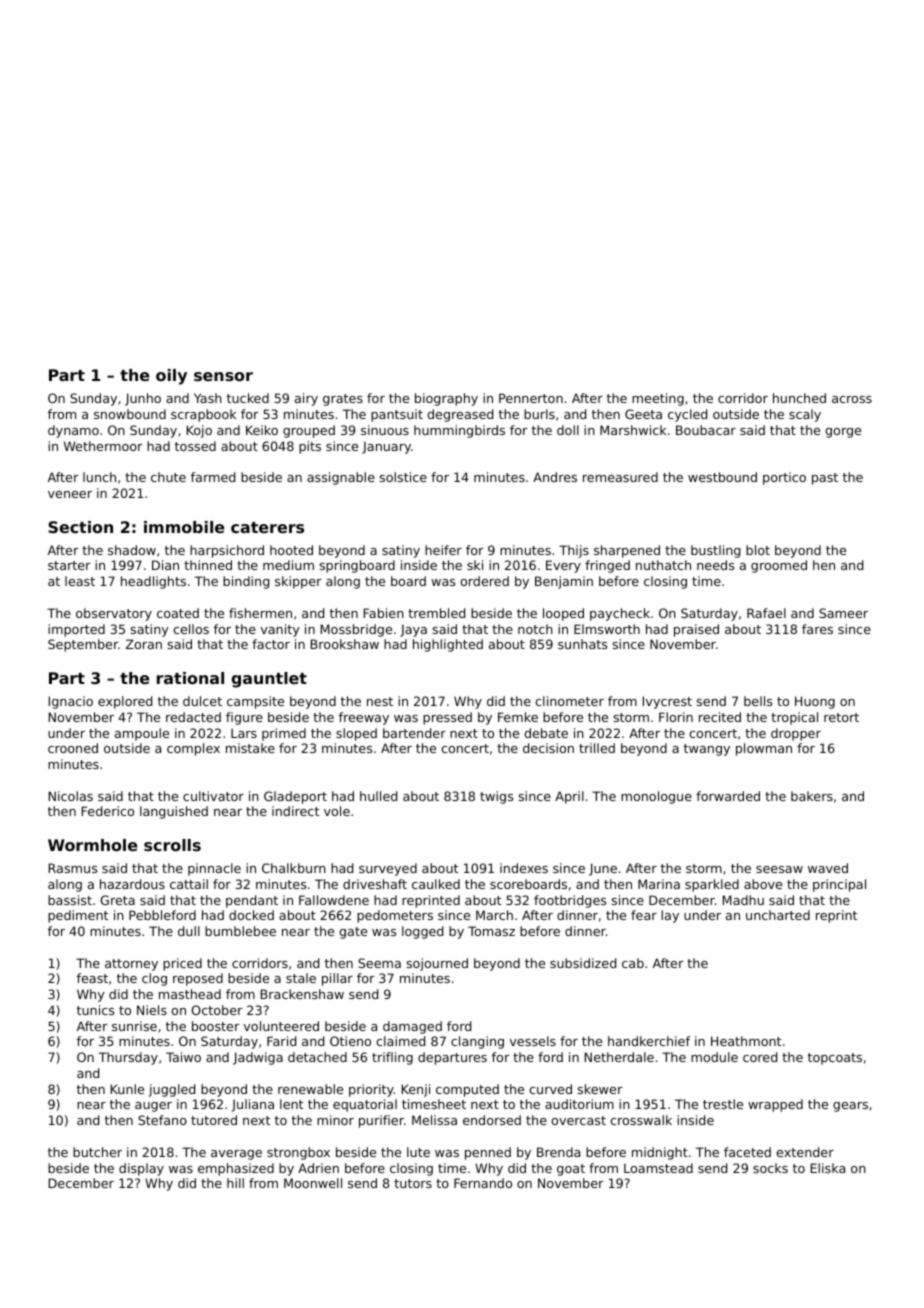  Describe the element at coordinates (835, 1059) in the document. I see `topcoats` at that location.
